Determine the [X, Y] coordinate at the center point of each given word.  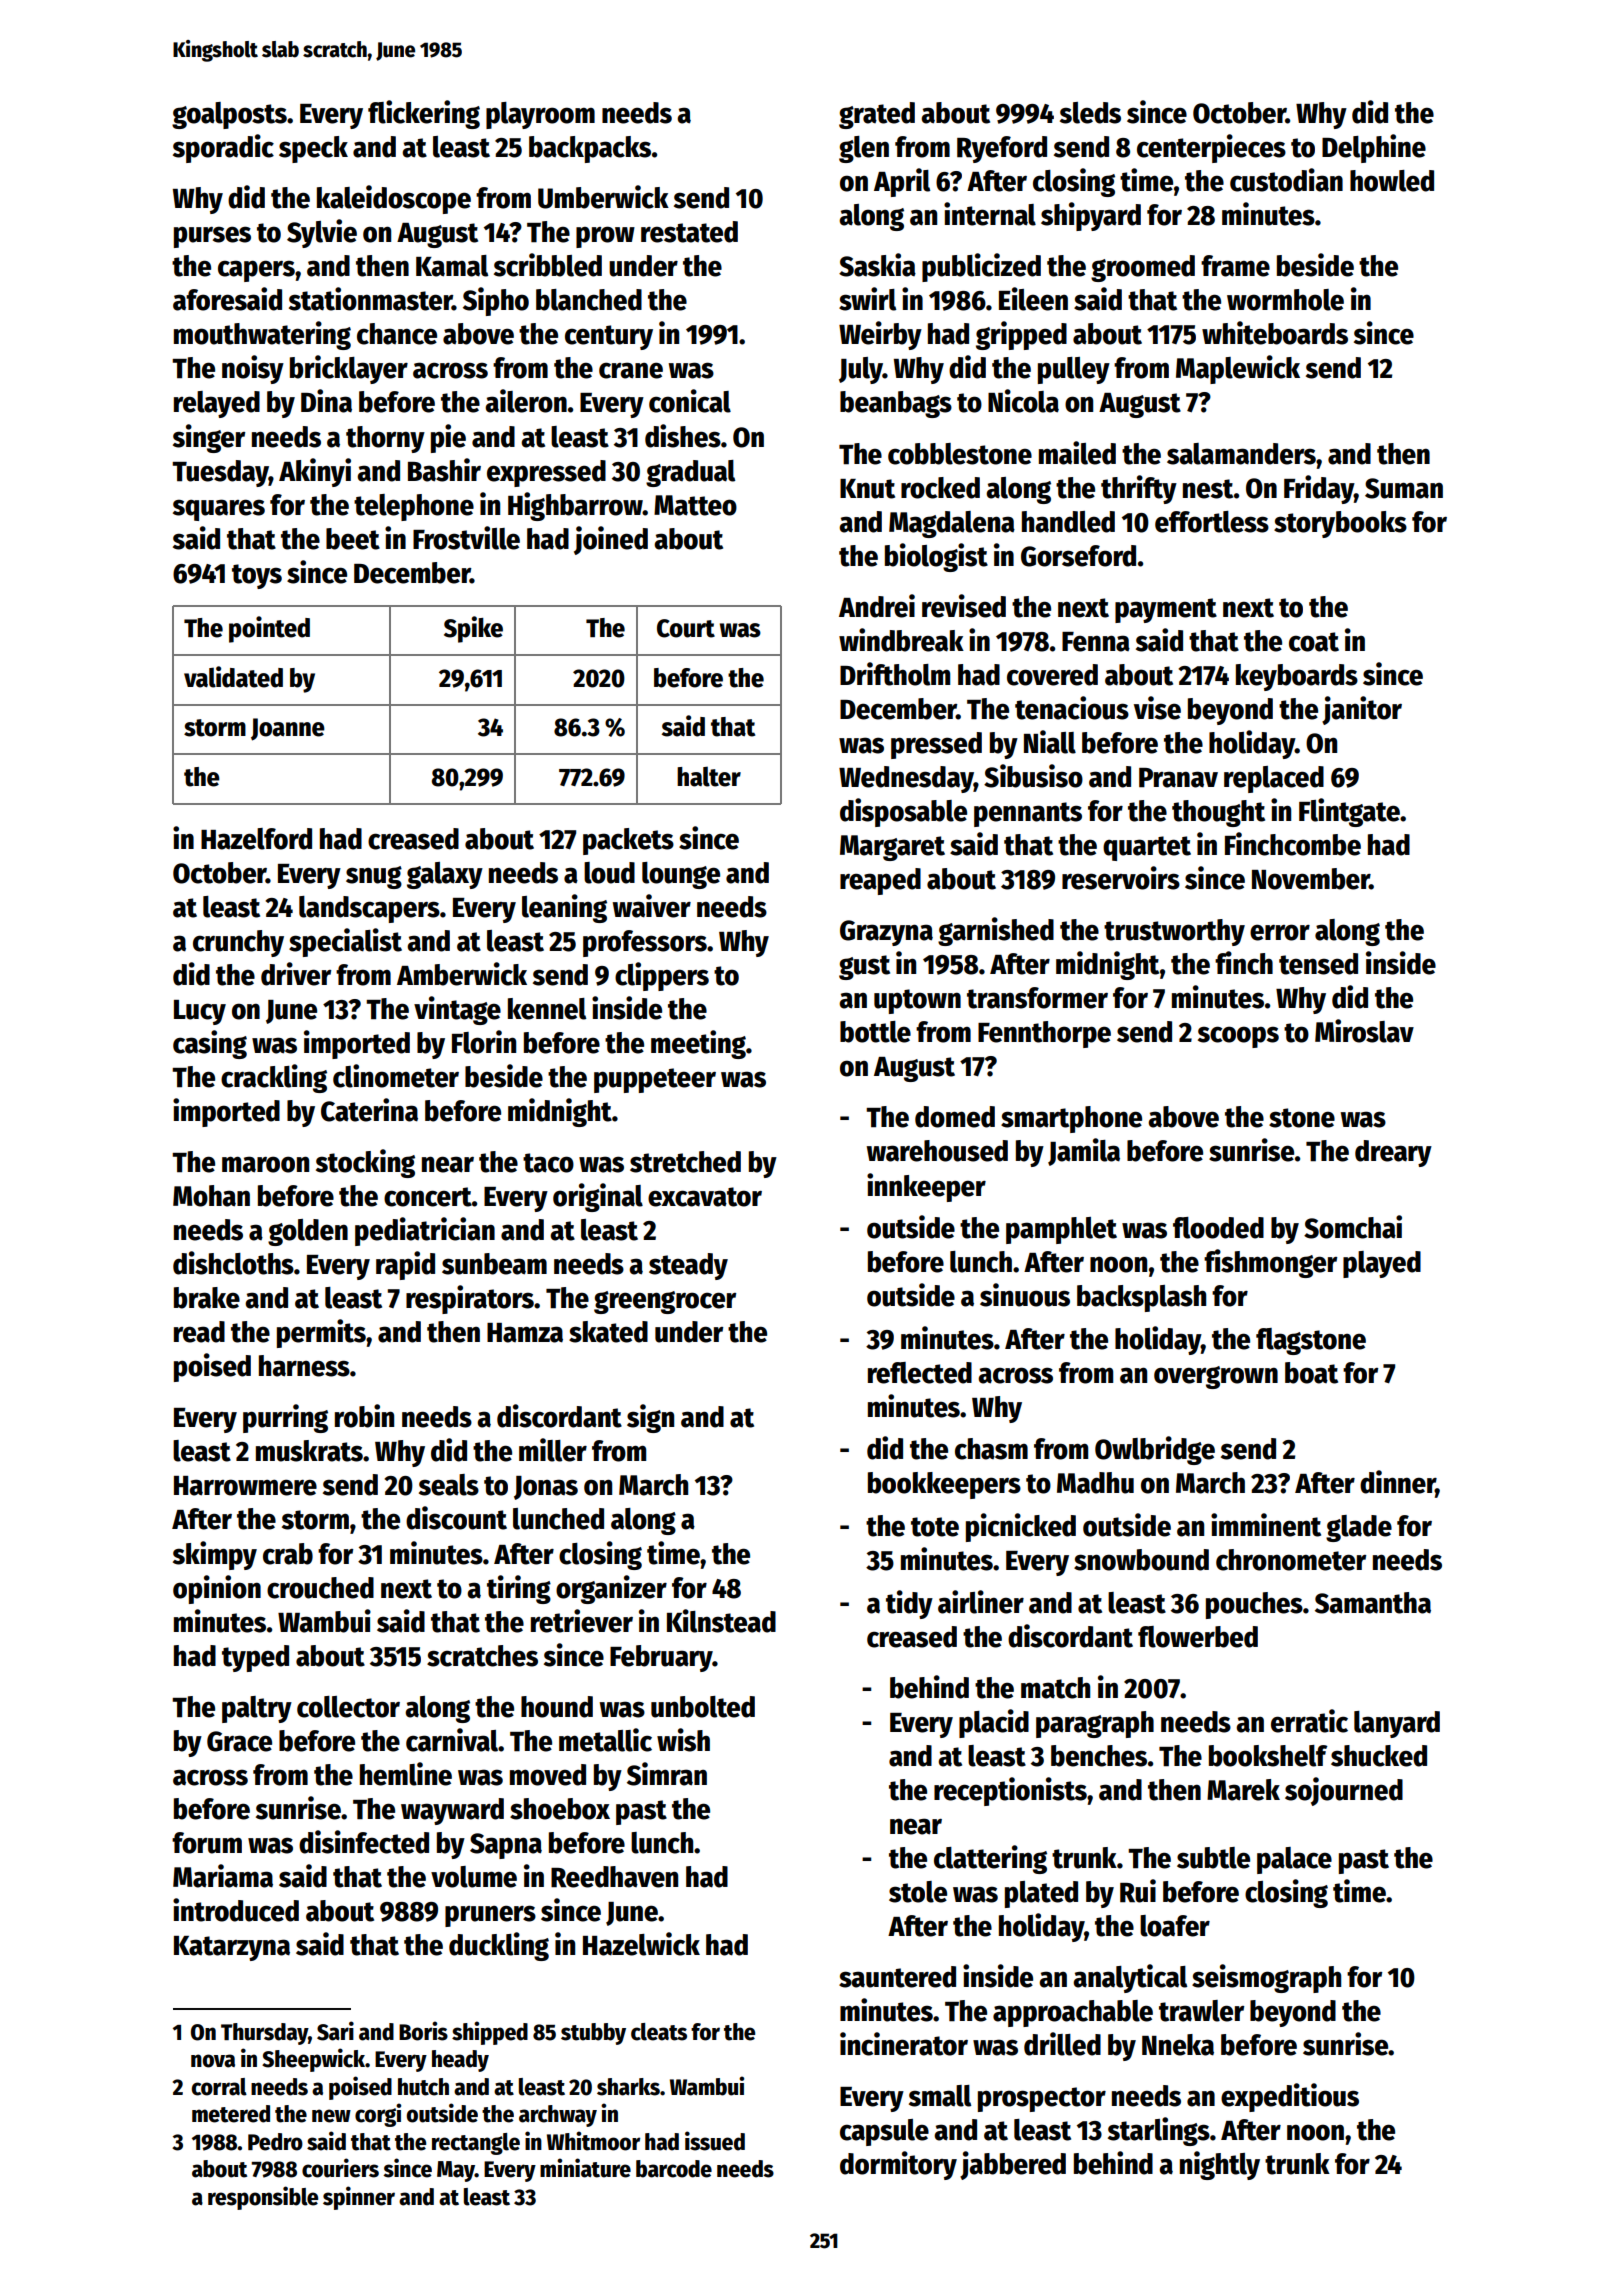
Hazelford [256, 839]
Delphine [1374, 148]
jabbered [1013, 2165]
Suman [1404, 488]
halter [709, 776]
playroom [540, 115]
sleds [1090, 113]
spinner [359, 2198]
